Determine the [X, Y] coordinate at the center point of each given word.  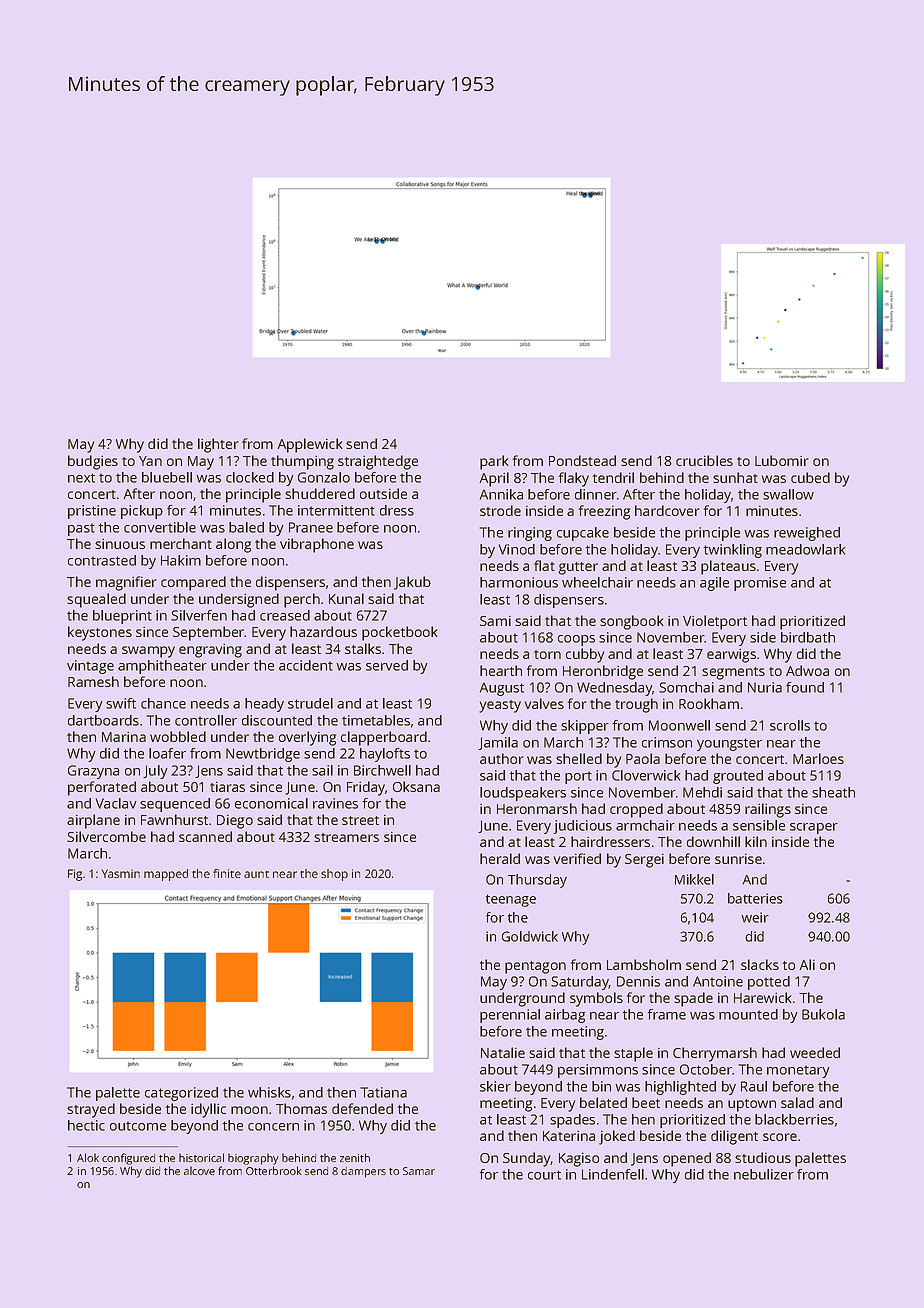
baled [246, 527]
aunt [256, 874]
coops [576, 640]
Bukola [823, 1014]
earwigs [731, 655]
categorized [181, 1094]
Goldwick [530, 936]
